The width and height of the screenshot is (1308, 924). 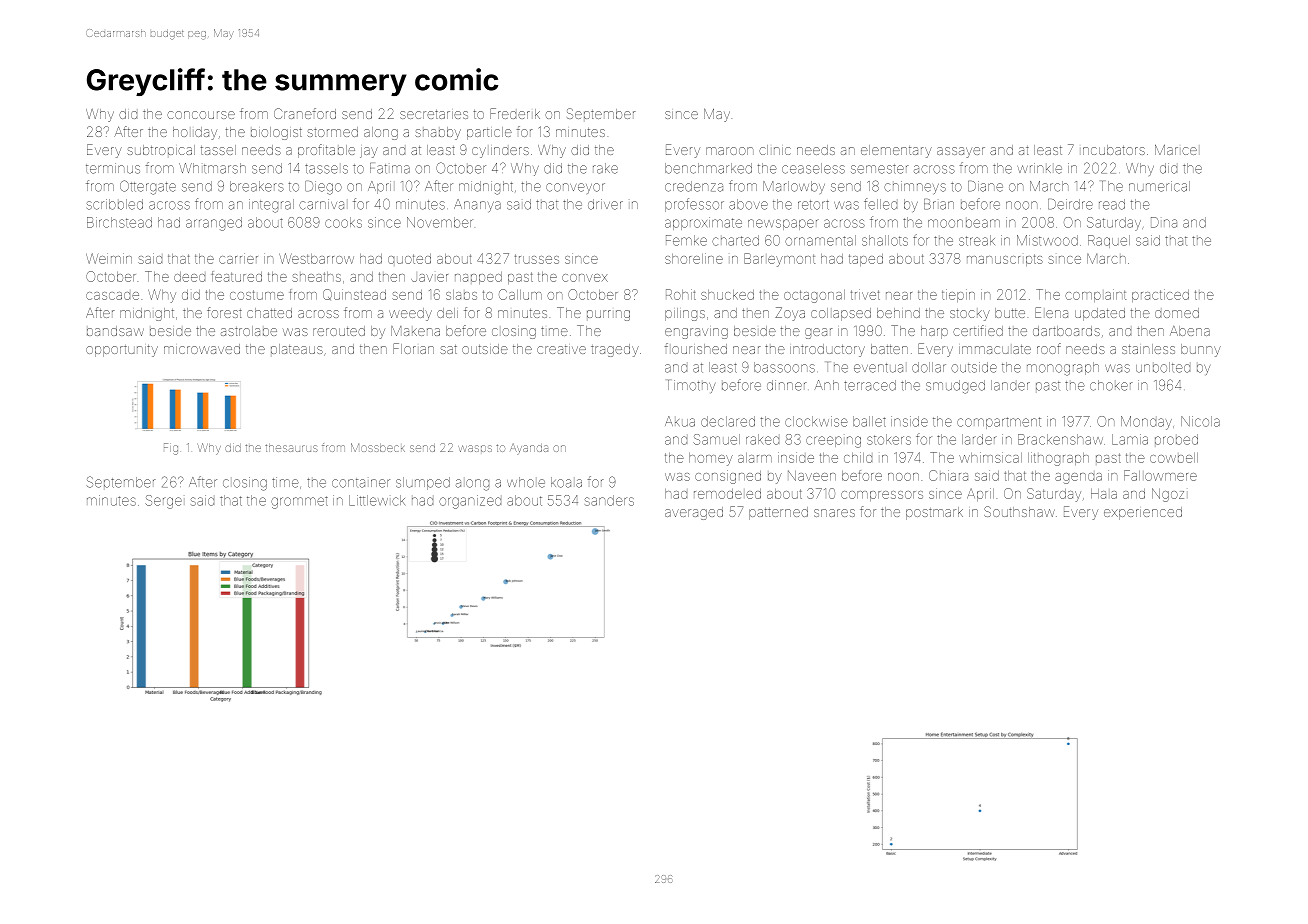 What do you see at coordinates (775, 150) in the screenshot?
I see `clinic` at bounding box center [775, 150].
